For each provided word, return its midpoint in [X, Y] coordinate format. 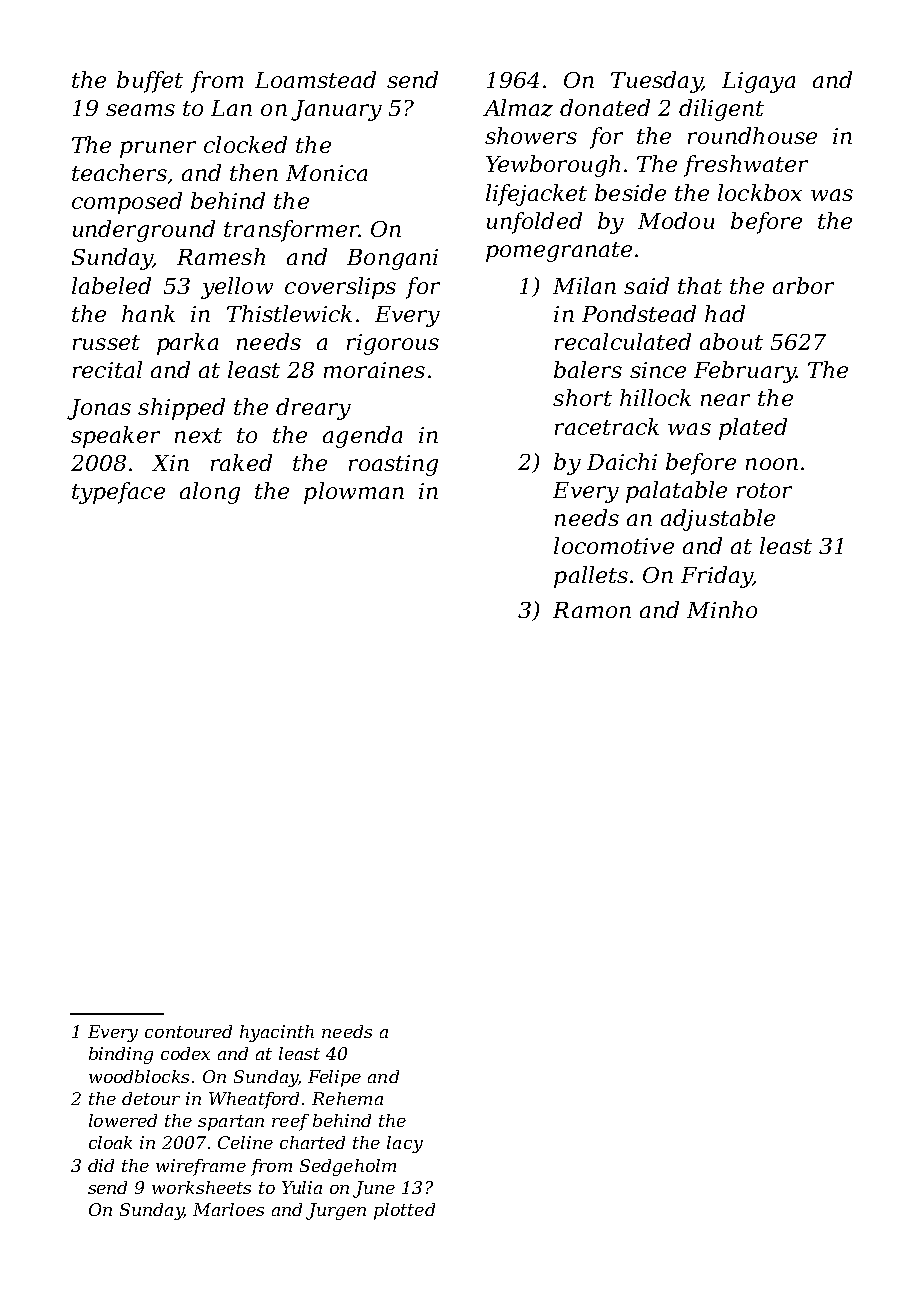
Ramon [592, 610]
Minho [722, 609]
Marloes [228, 1209]
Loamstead [315, 79]
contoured [188, 1031]
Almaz [518, 108]
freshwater [746, 166]
